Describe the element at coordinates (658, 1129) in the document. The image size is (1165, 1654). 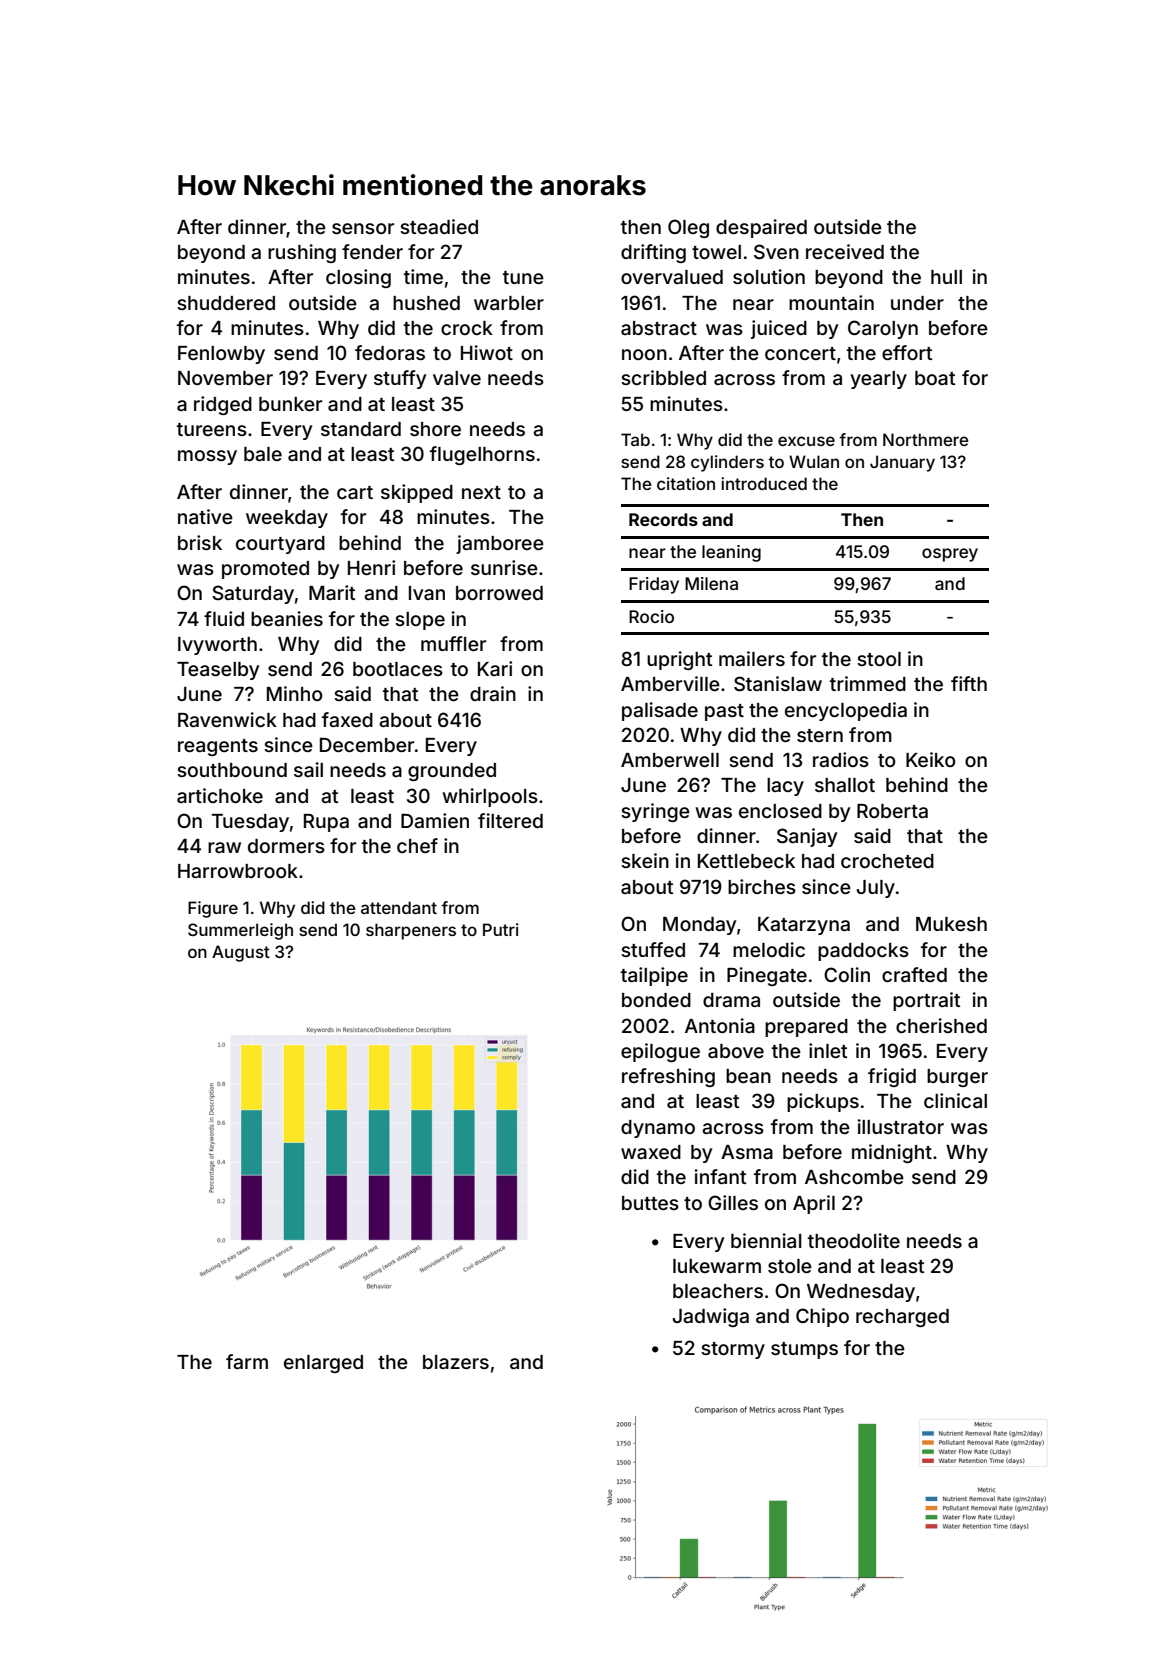
I see `dynamo` at that location.
